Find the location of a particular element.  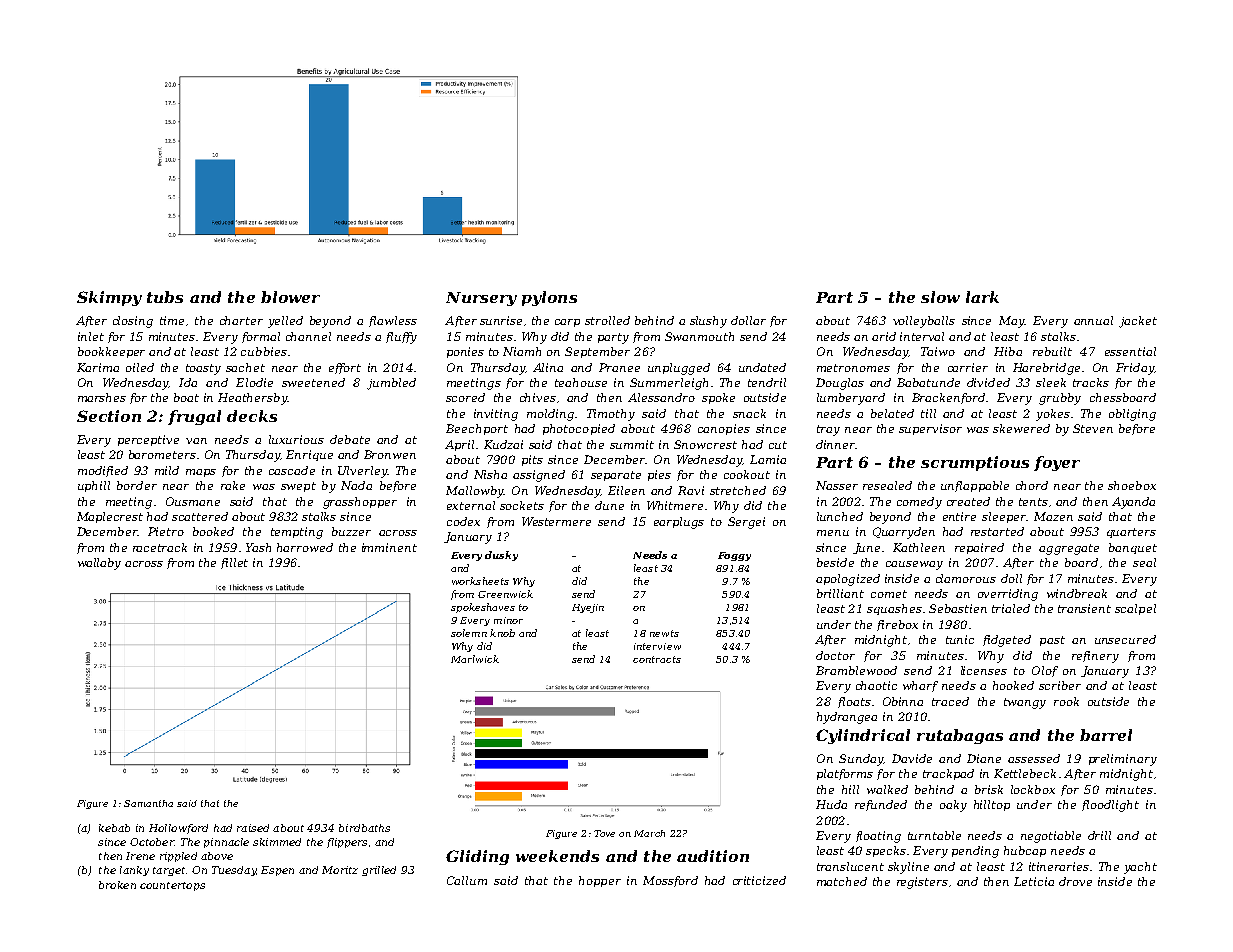

windbreak is located at coordinates (1077, 593).
